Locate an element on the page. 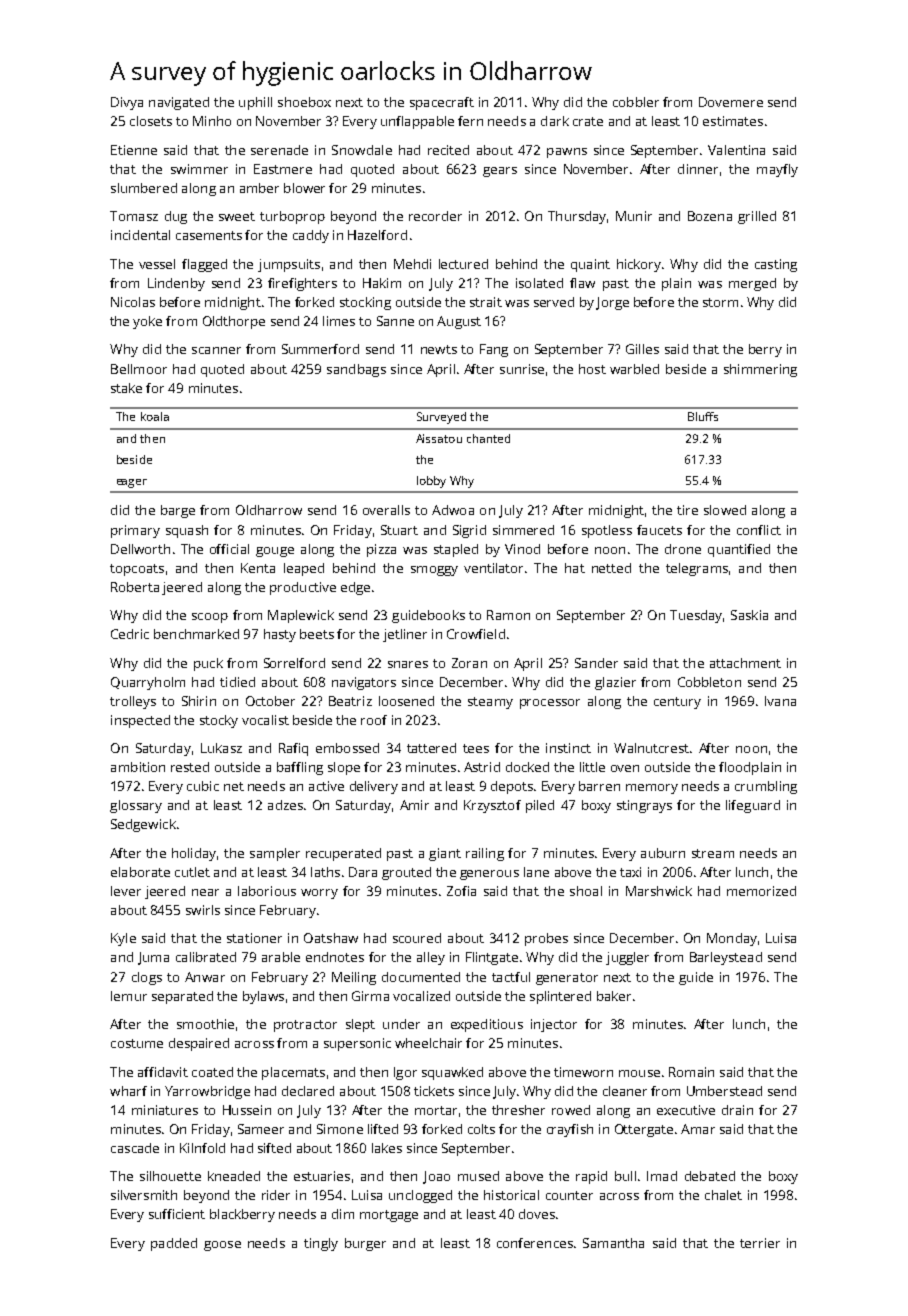 The width and height of the document is (908, 1316). casting is located at coordinates (776, 265).
